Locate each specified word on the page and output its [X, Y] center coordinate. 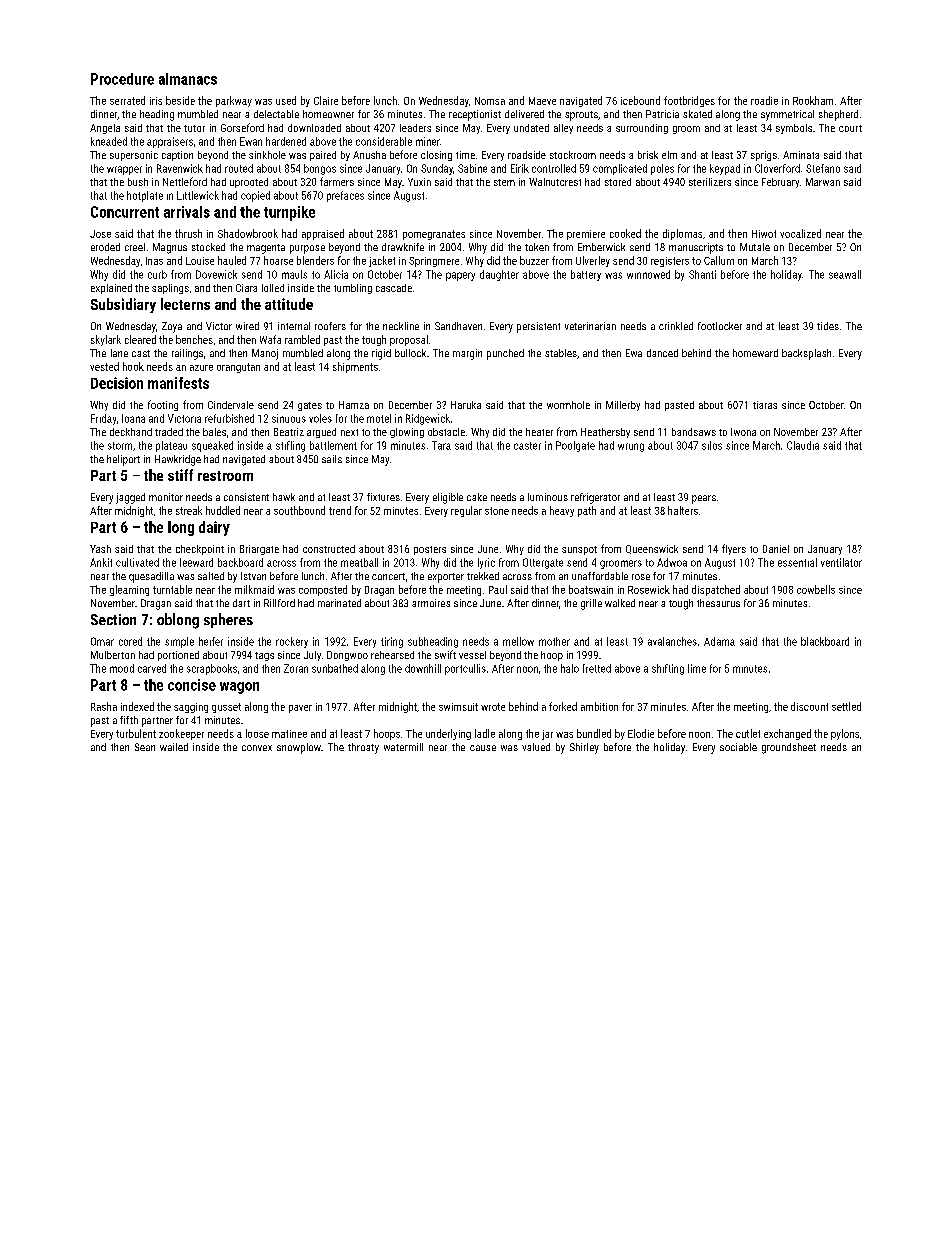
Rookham [813, 100]
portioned [178, 656]
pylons [845, 734]
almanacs [188, 79]
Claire [326, 100]
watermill [403, 747]
